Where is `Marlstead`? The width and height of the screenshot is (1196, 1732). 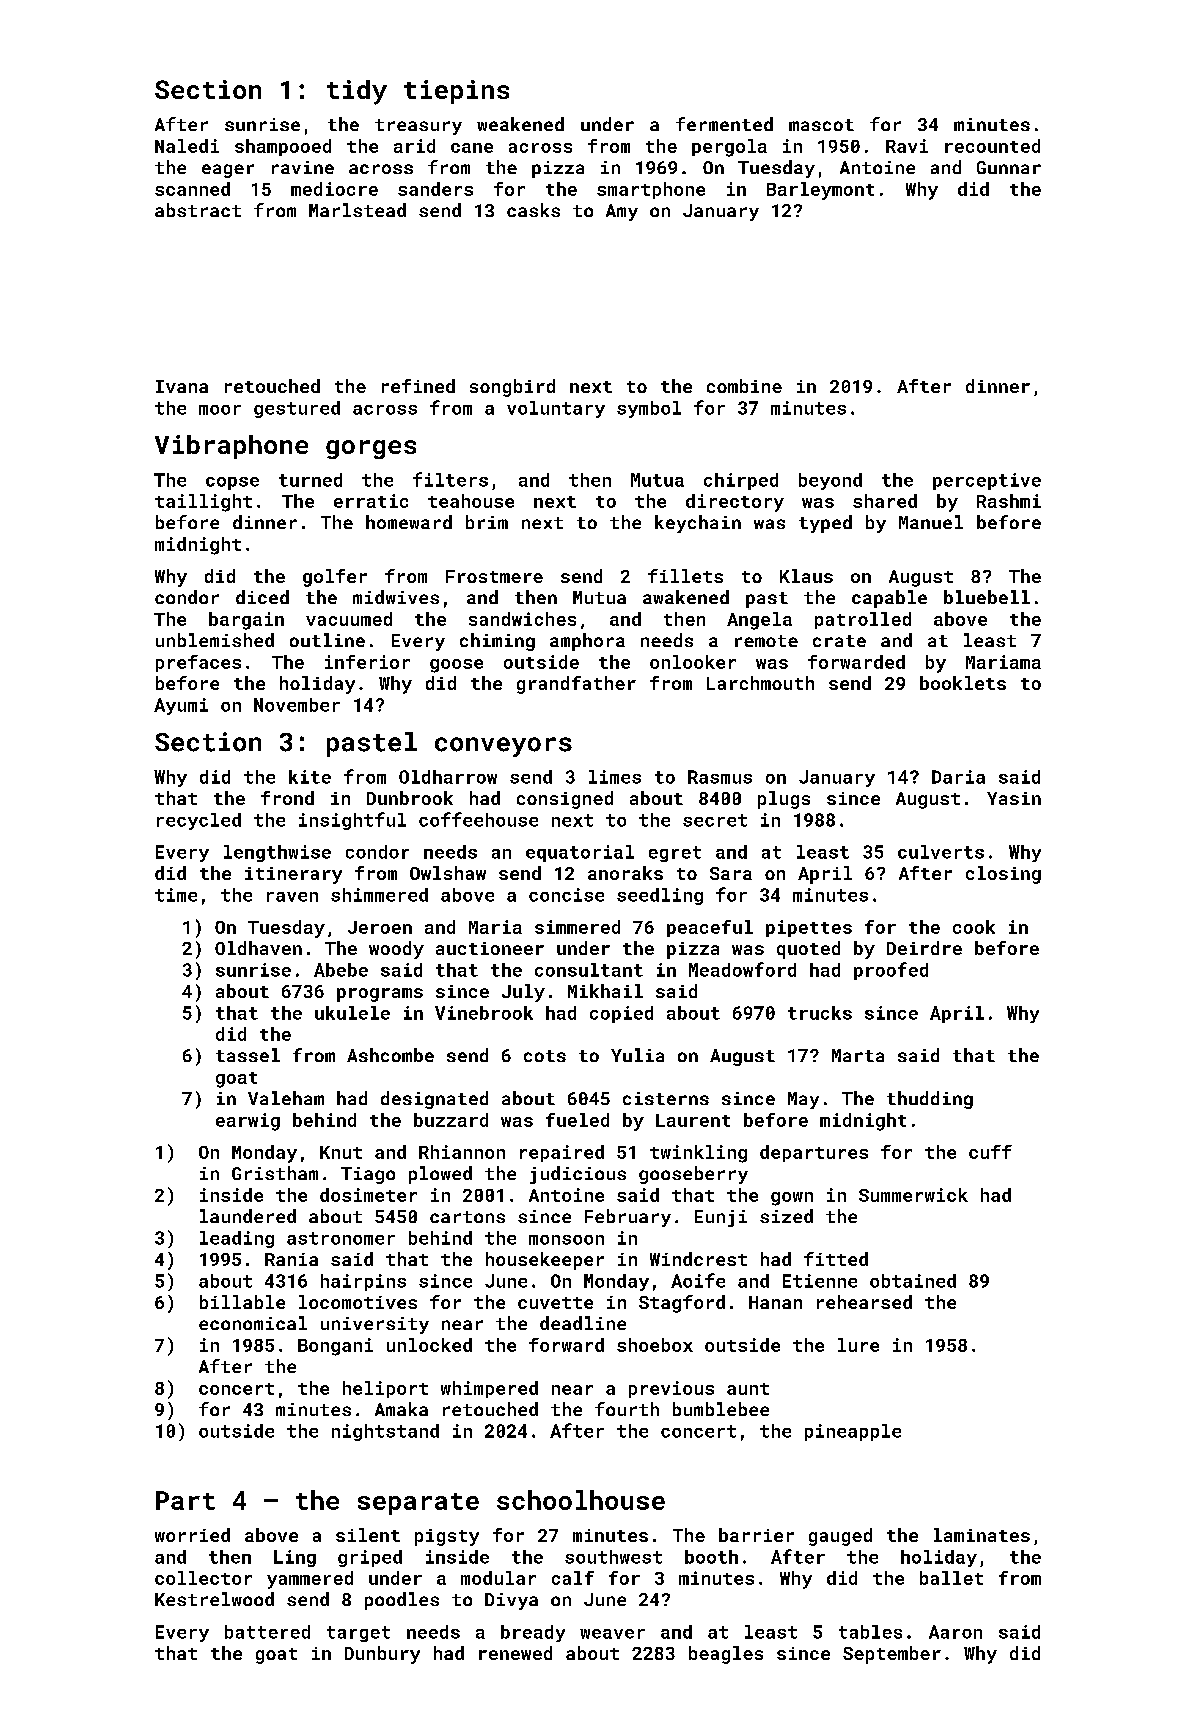 Marlstead is located at coordinates (357, 210).
